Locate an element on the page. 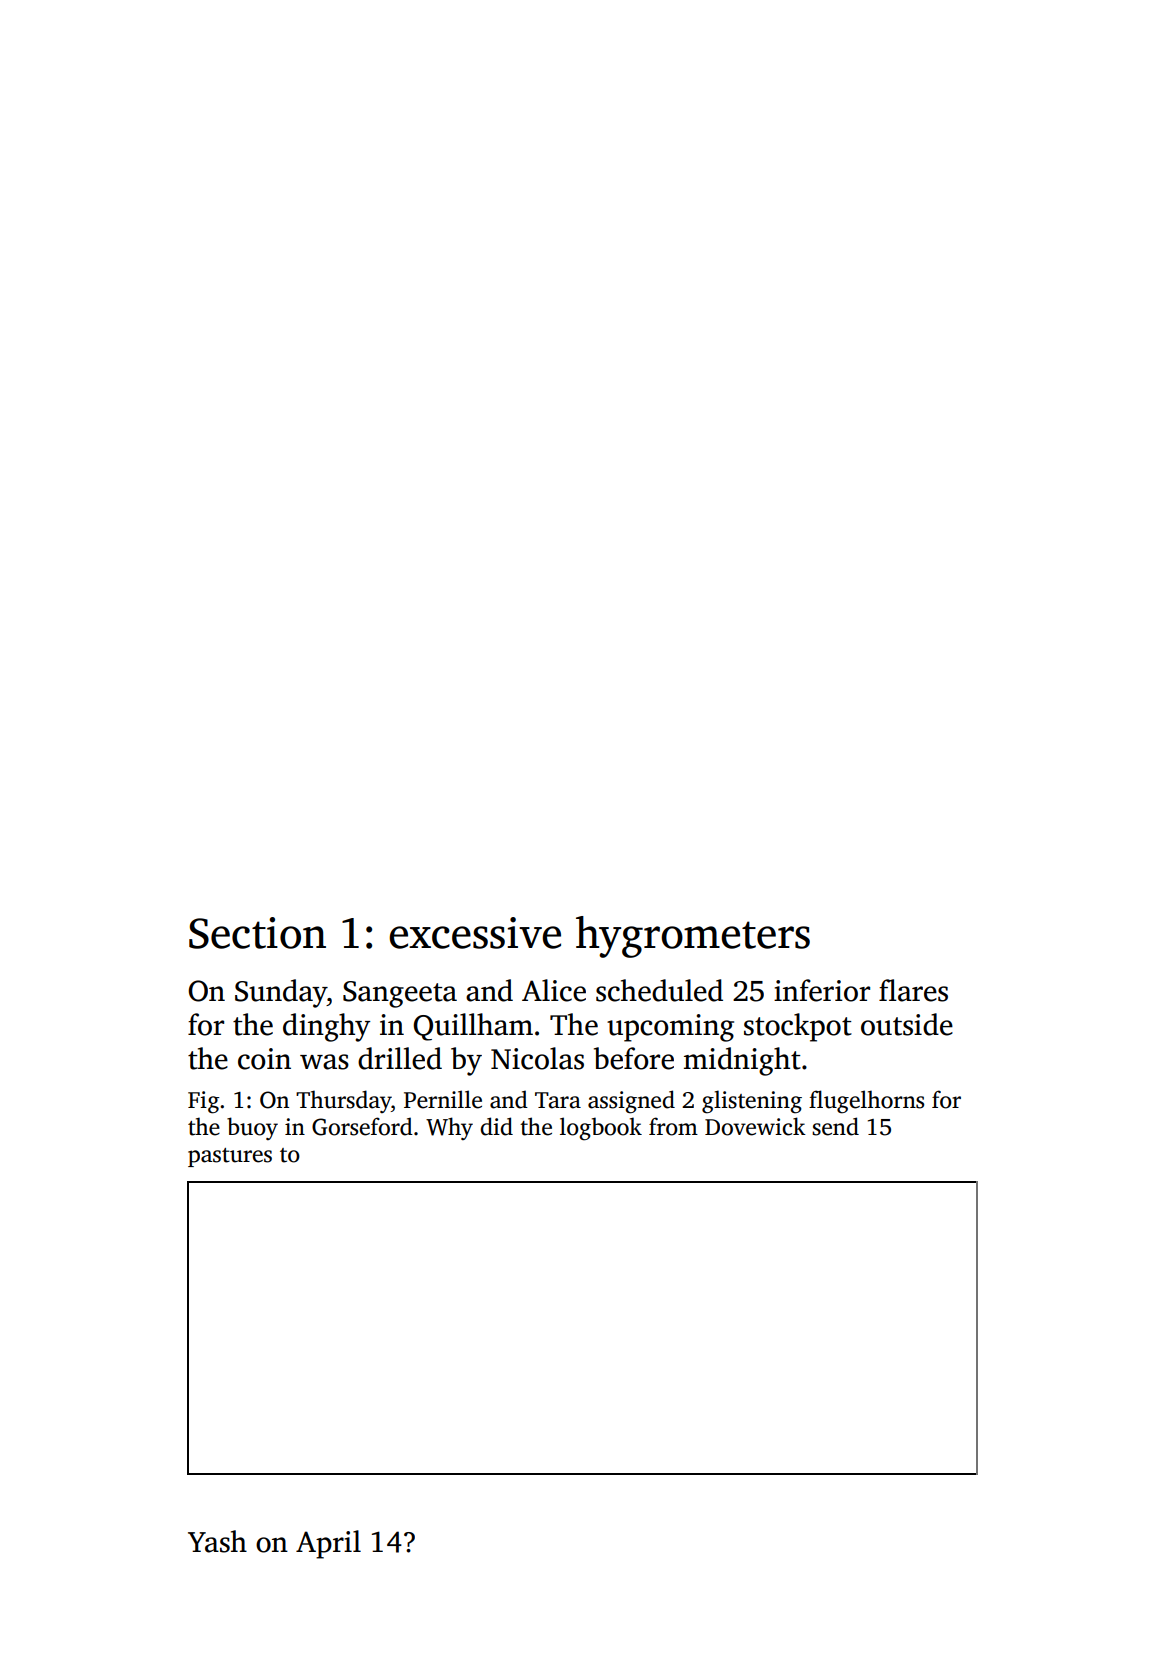 Image resolution: width=1165 pixels, height=1654 pixels. Section is located at coordinates (257, 933).
